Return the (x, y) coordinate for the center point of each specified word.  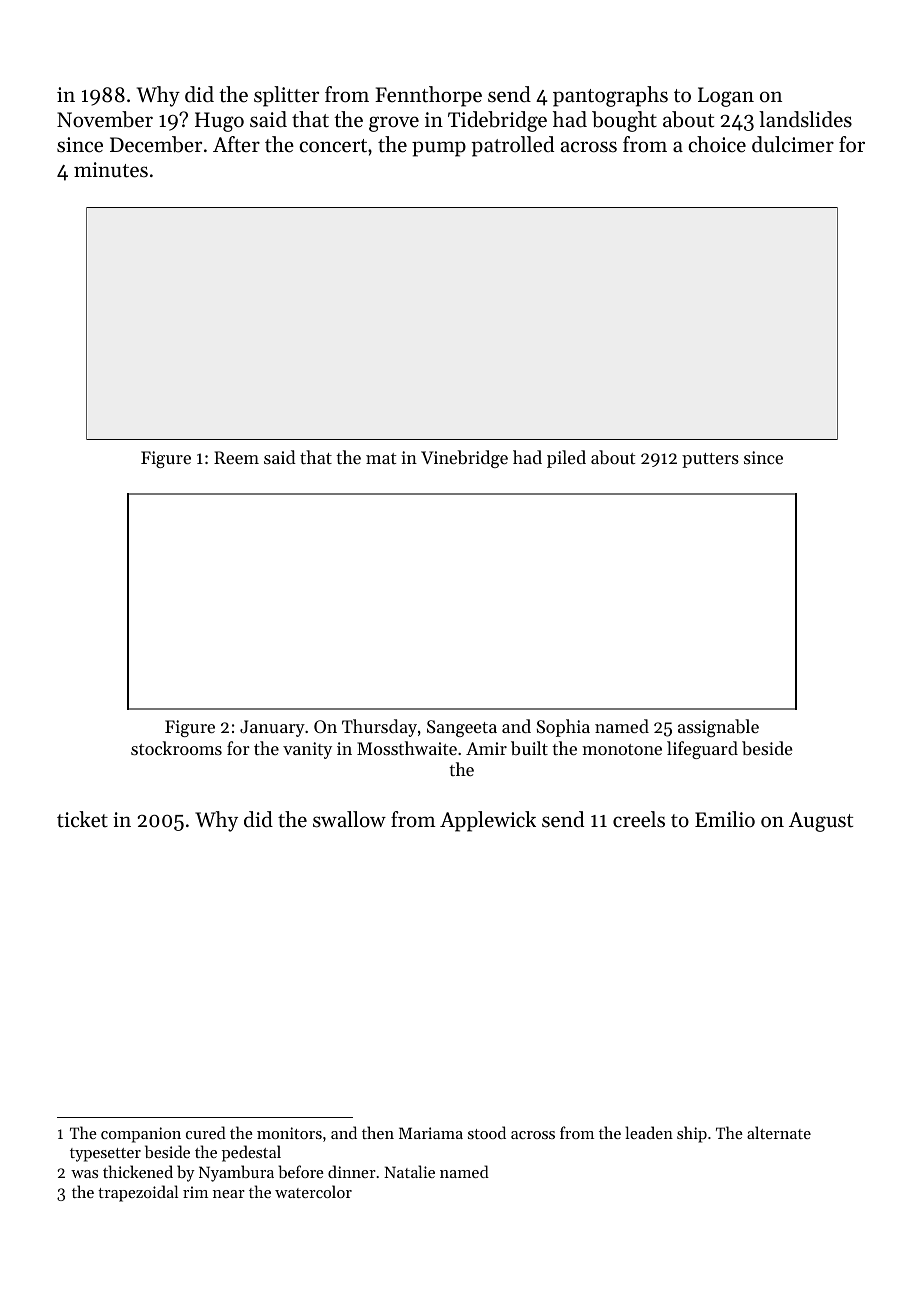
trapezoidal (138, 1193)
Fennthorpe (428, 96)
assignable (718, 728)
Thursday (379, 728)
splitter (286, 96)
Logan (726, 97)
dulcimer (793, 144)
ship (692, 1134)
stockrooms (176, 748)
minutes (111, 170)
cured (206, 1132)
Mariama (431, 1133)
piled (566, 459)
